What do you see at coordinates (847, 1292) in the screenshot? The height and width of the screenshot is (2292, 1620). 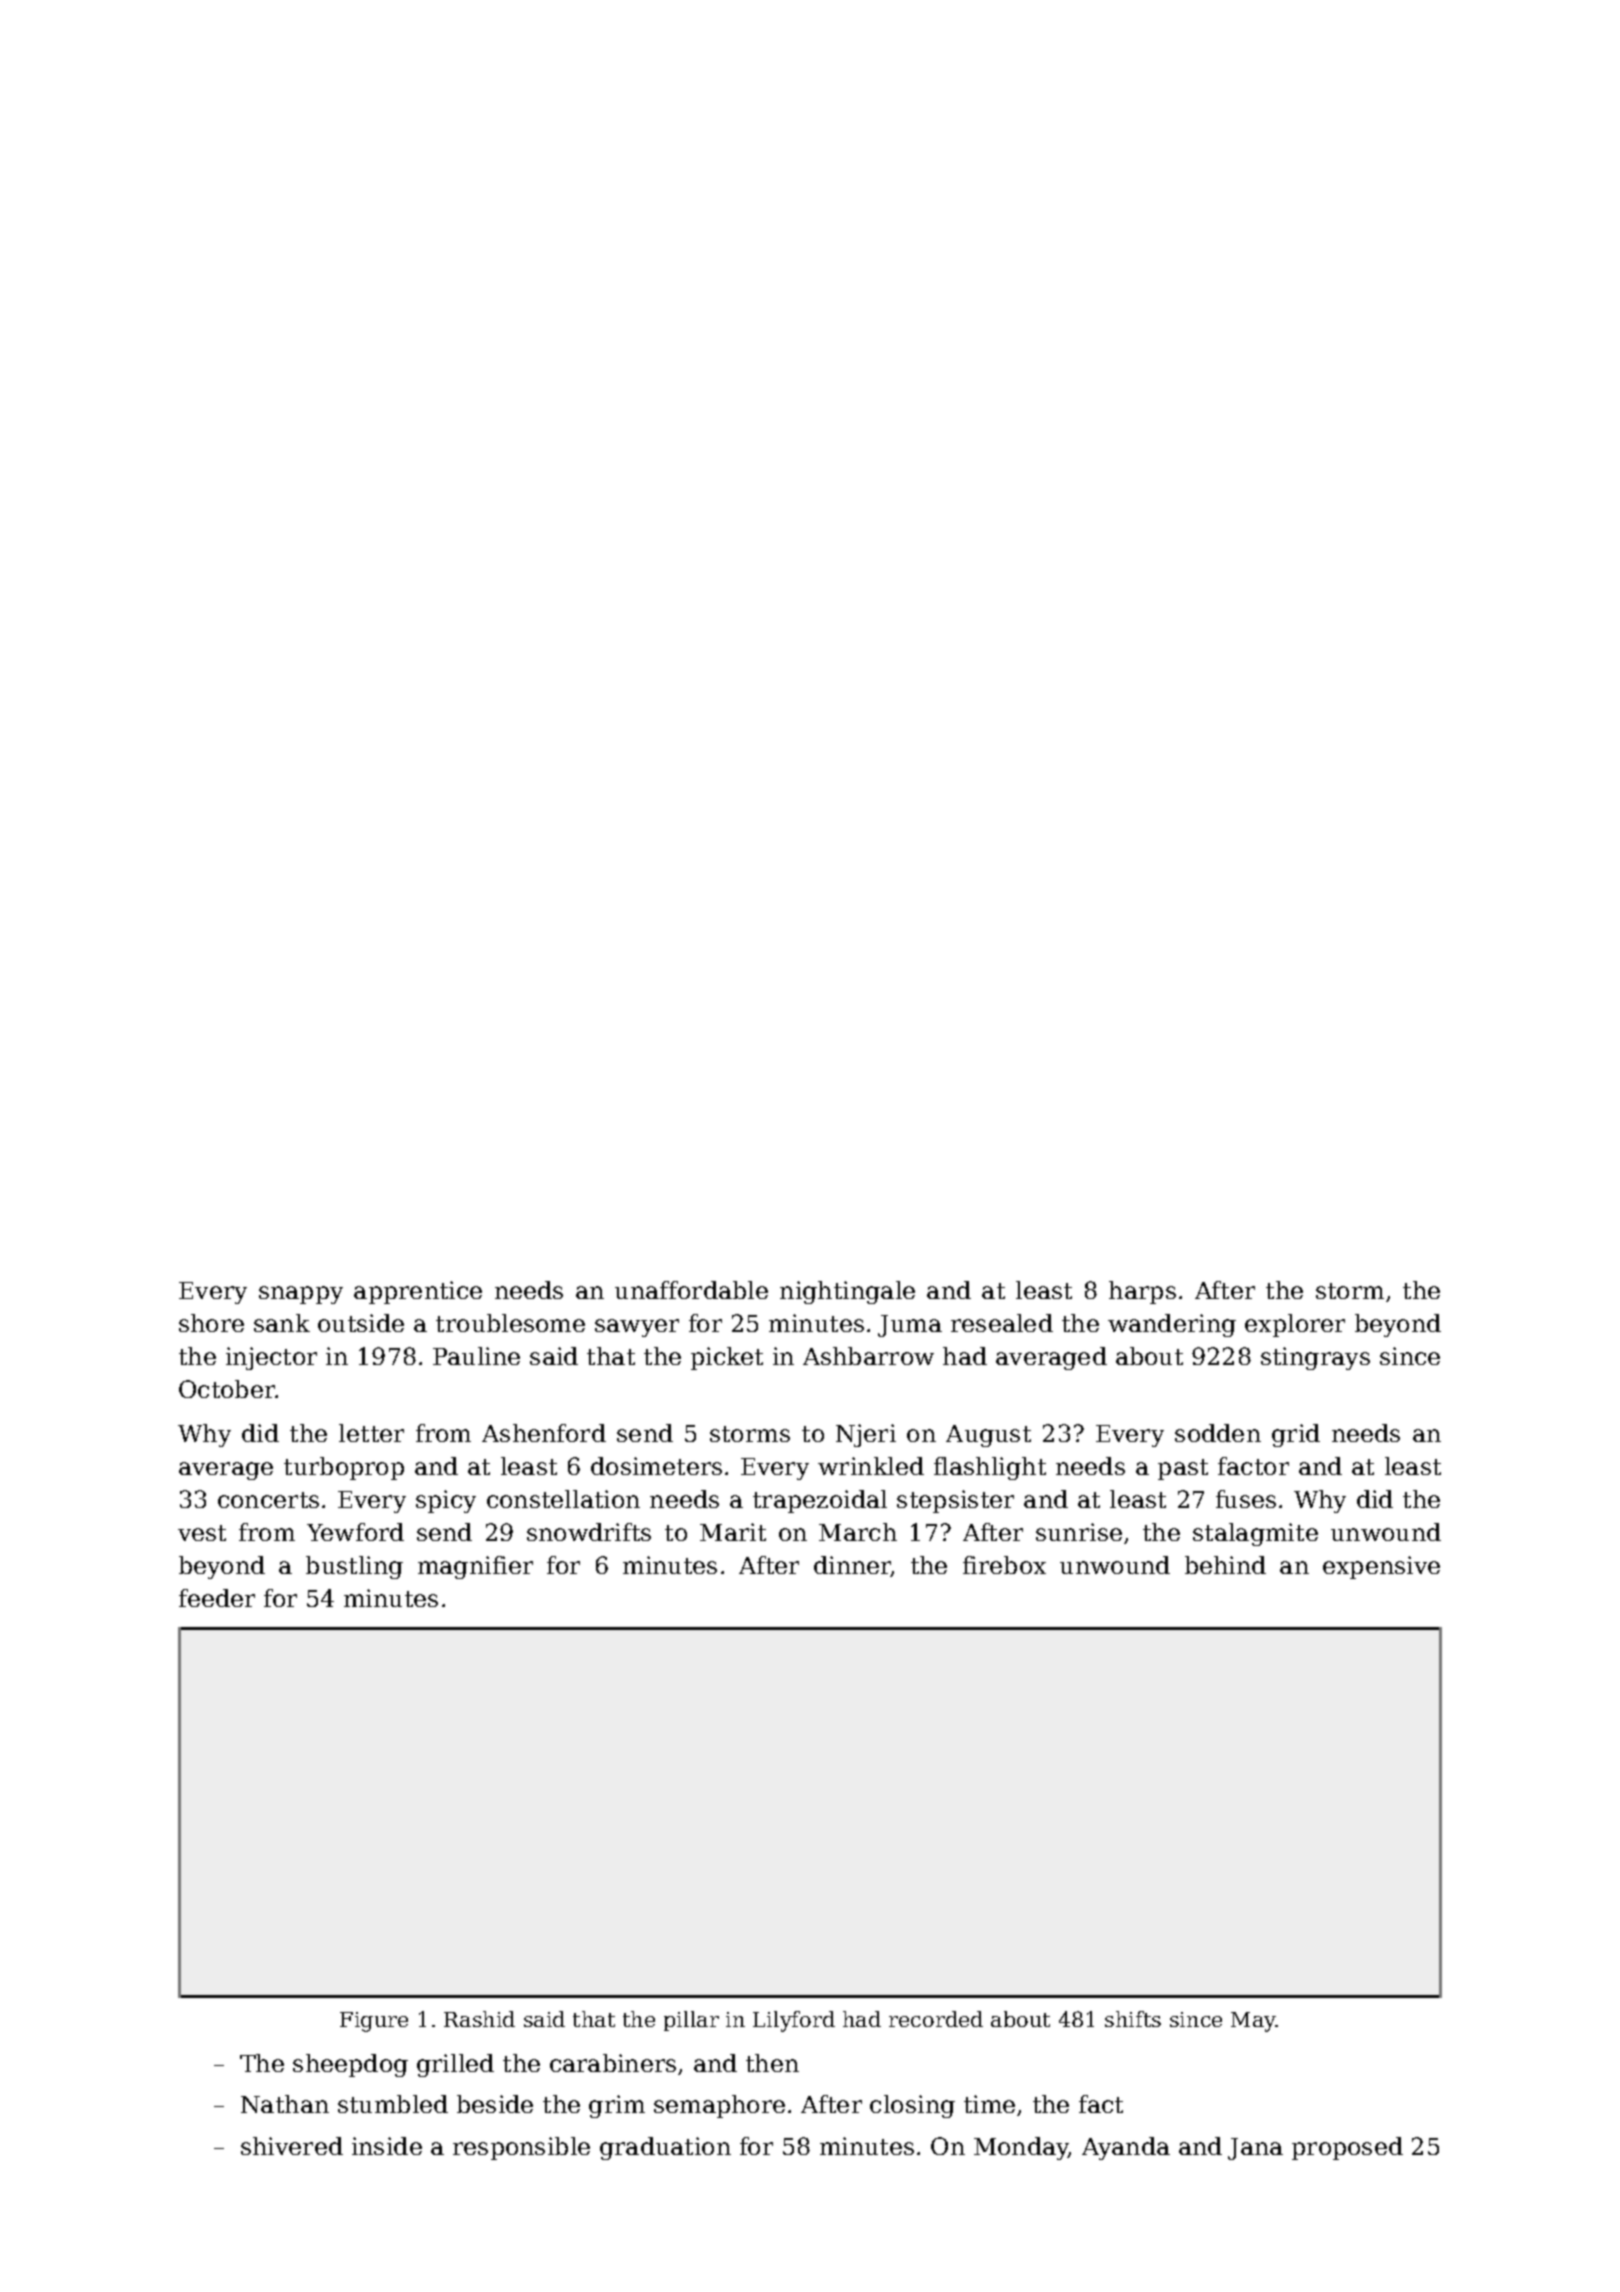 I see `nightingale` at bounding box center [847, 1292].
